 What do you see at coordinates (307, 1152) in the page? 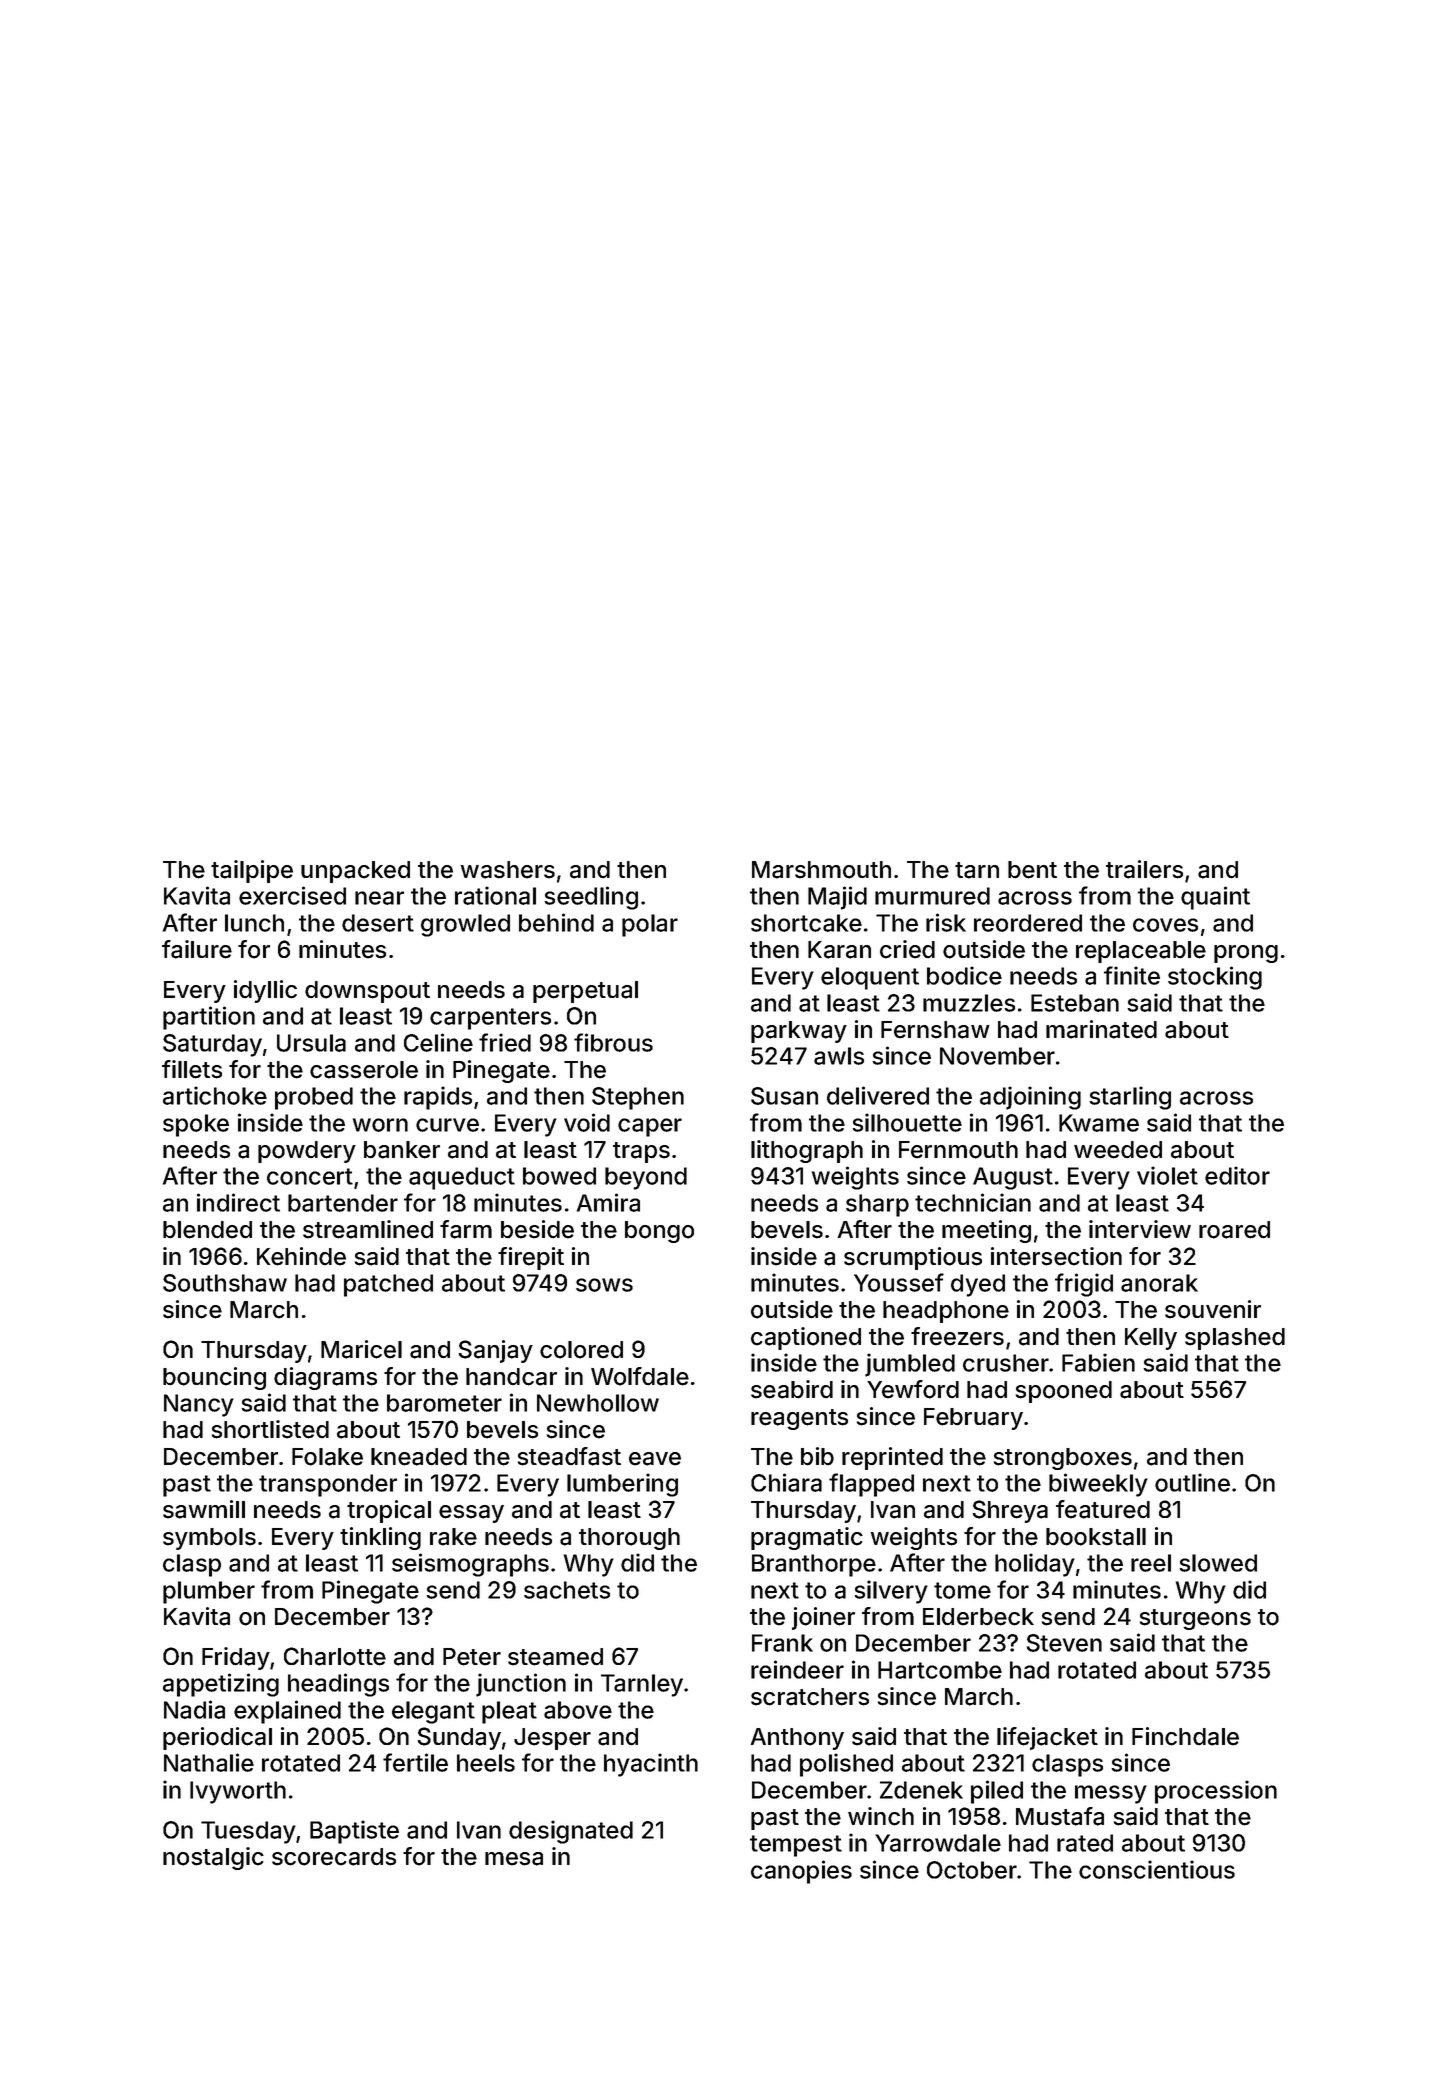
I see `powdery` at bounding box center [307, 1152].
